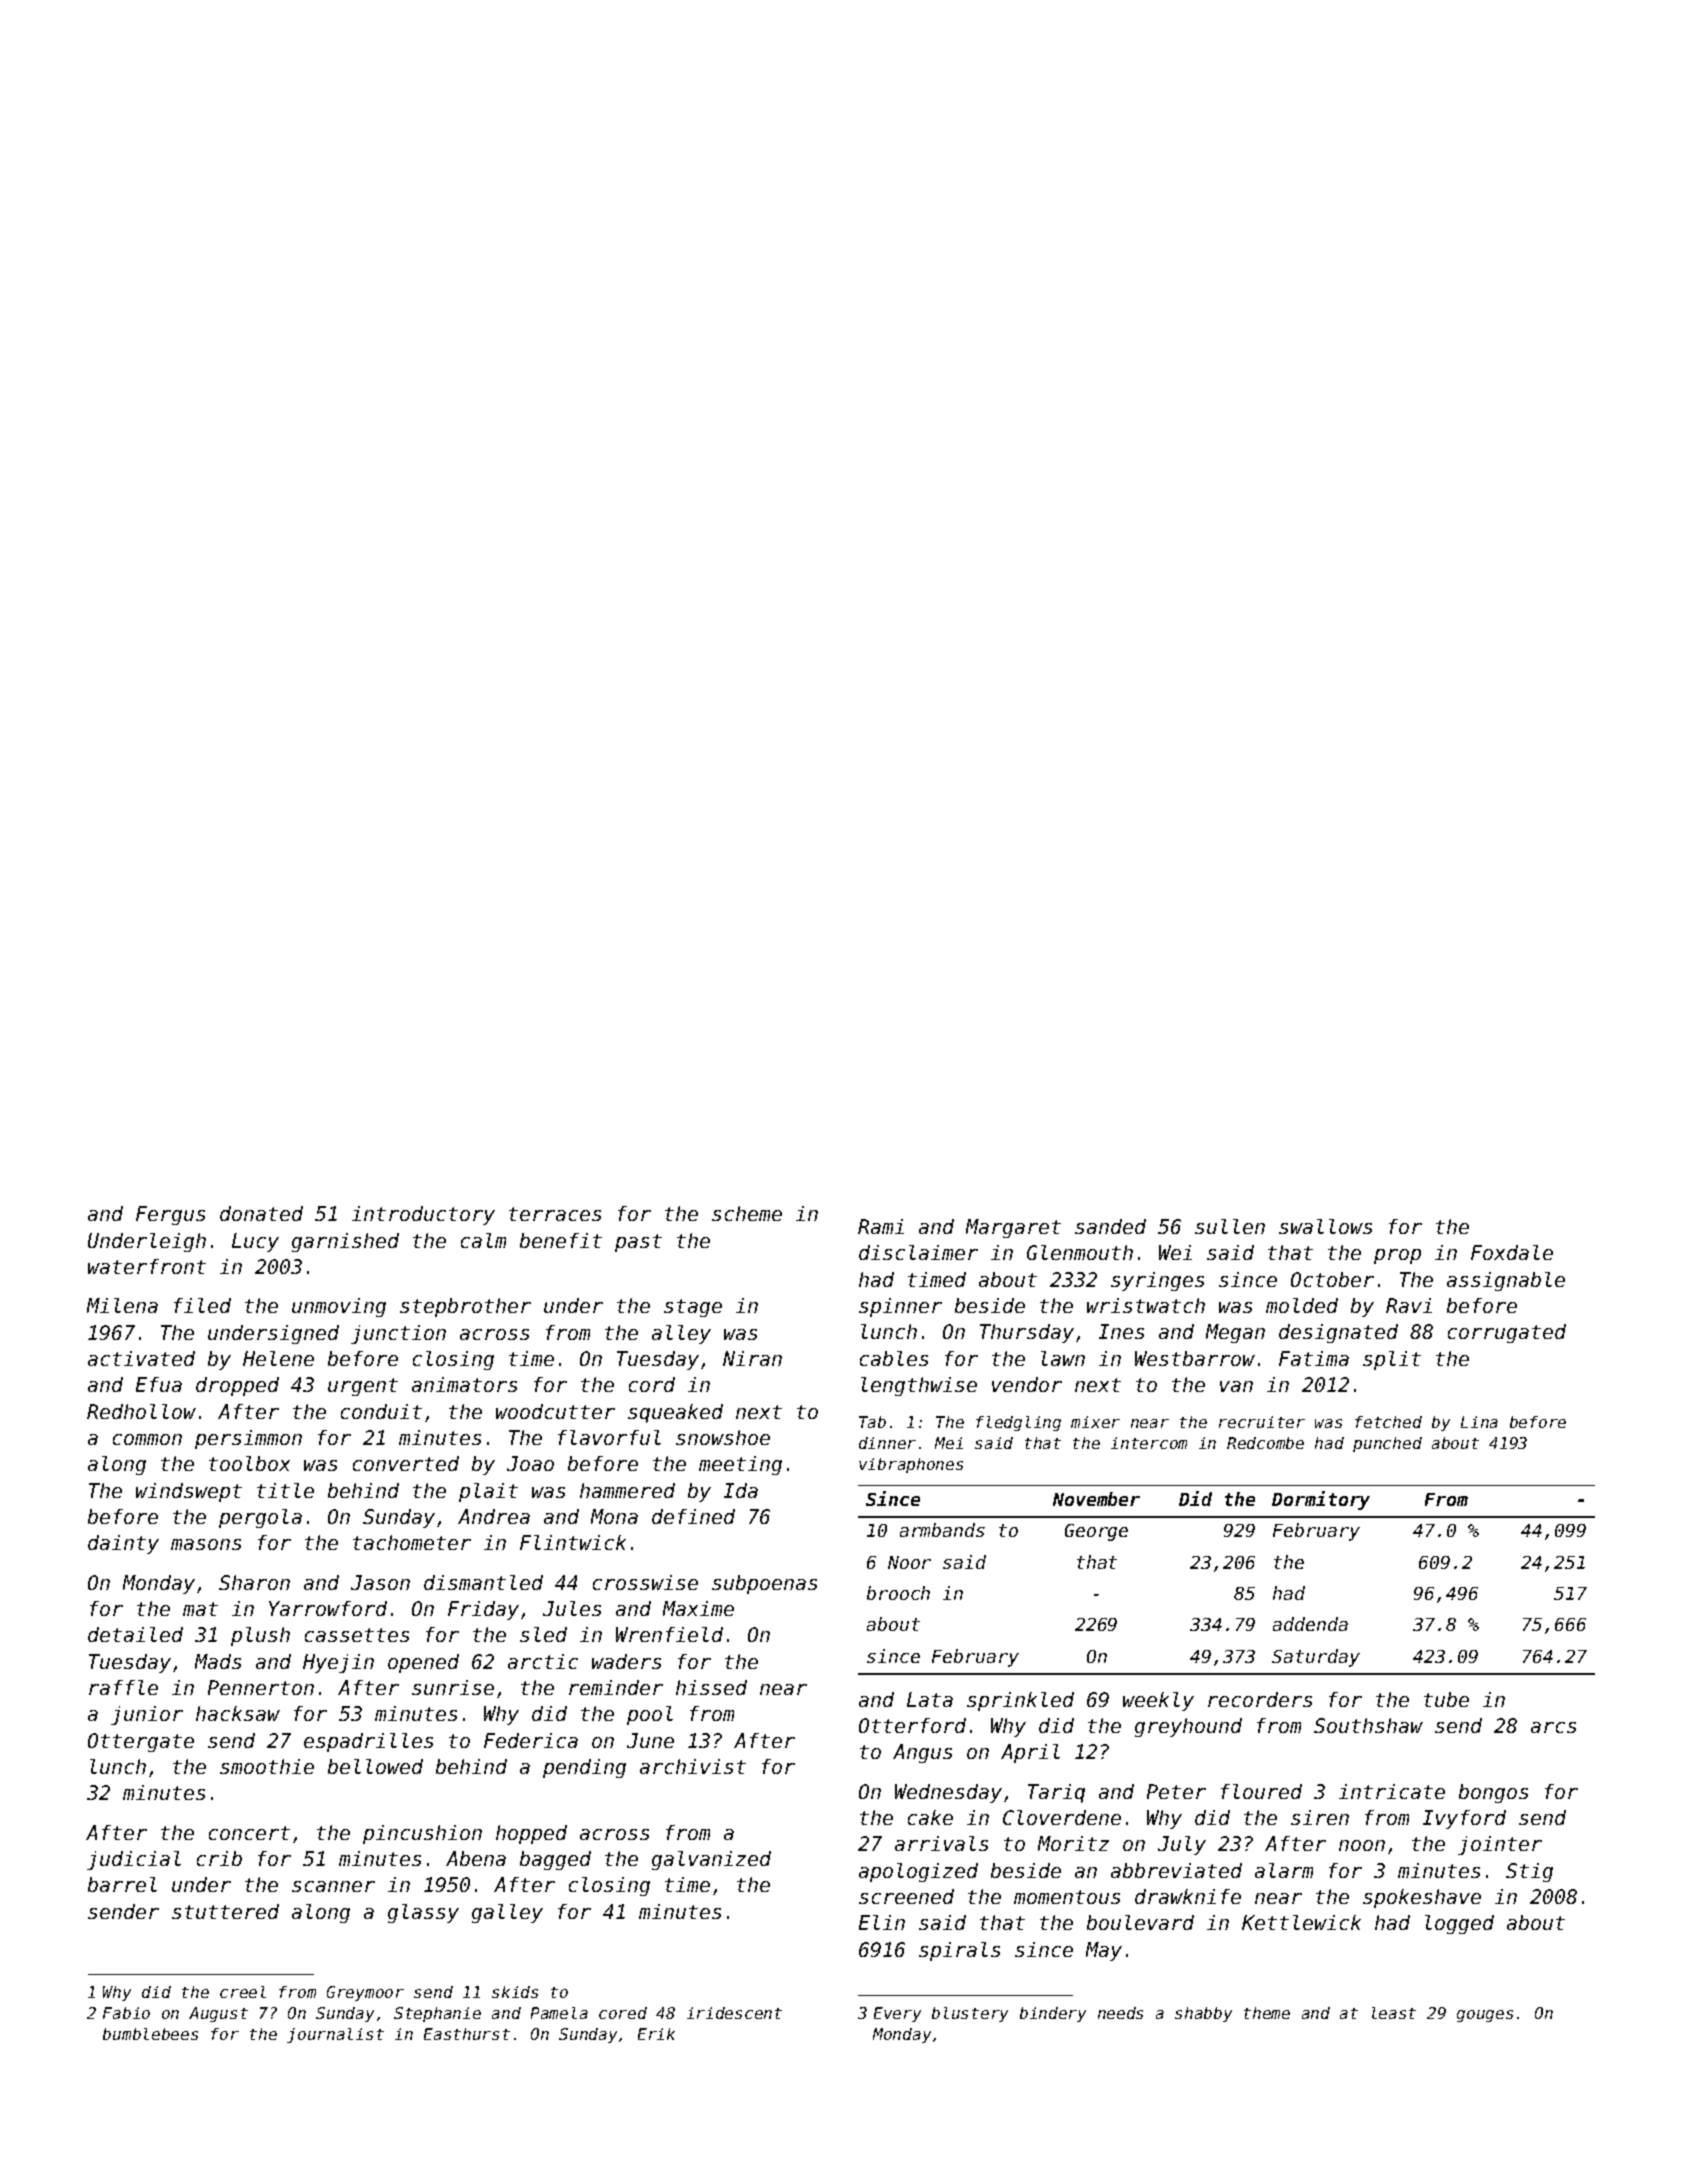  What do you see at coordinates (1175, 1252) in the screenshot?
I see `Wei` at bounding box center [1175, 1252].
